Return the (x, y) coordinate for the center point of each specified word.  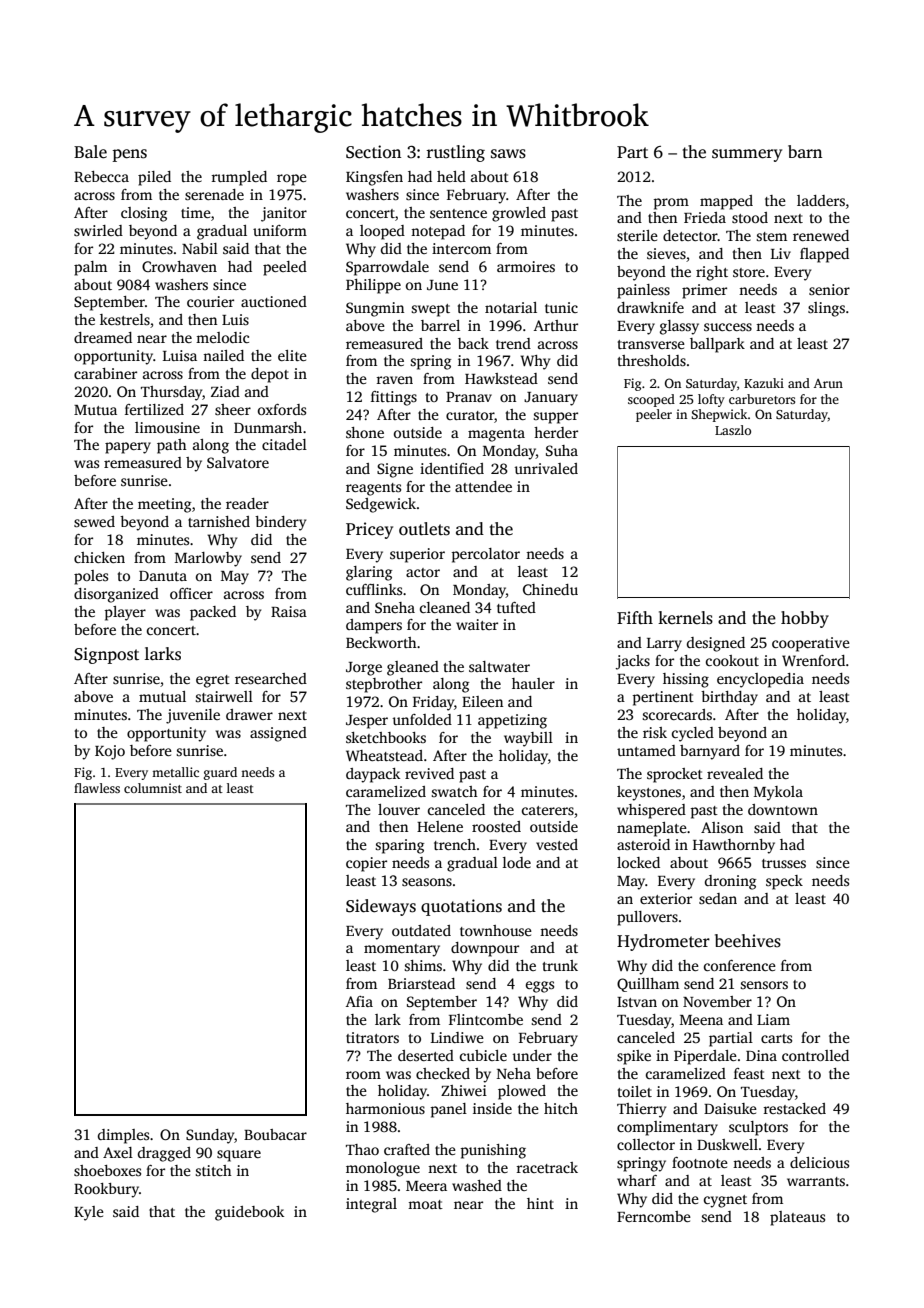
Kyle (89, 1213)
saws (508, 154)
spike (634, 1057)
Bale (90, 152)
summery (747, 155)
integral (371, 1205)
